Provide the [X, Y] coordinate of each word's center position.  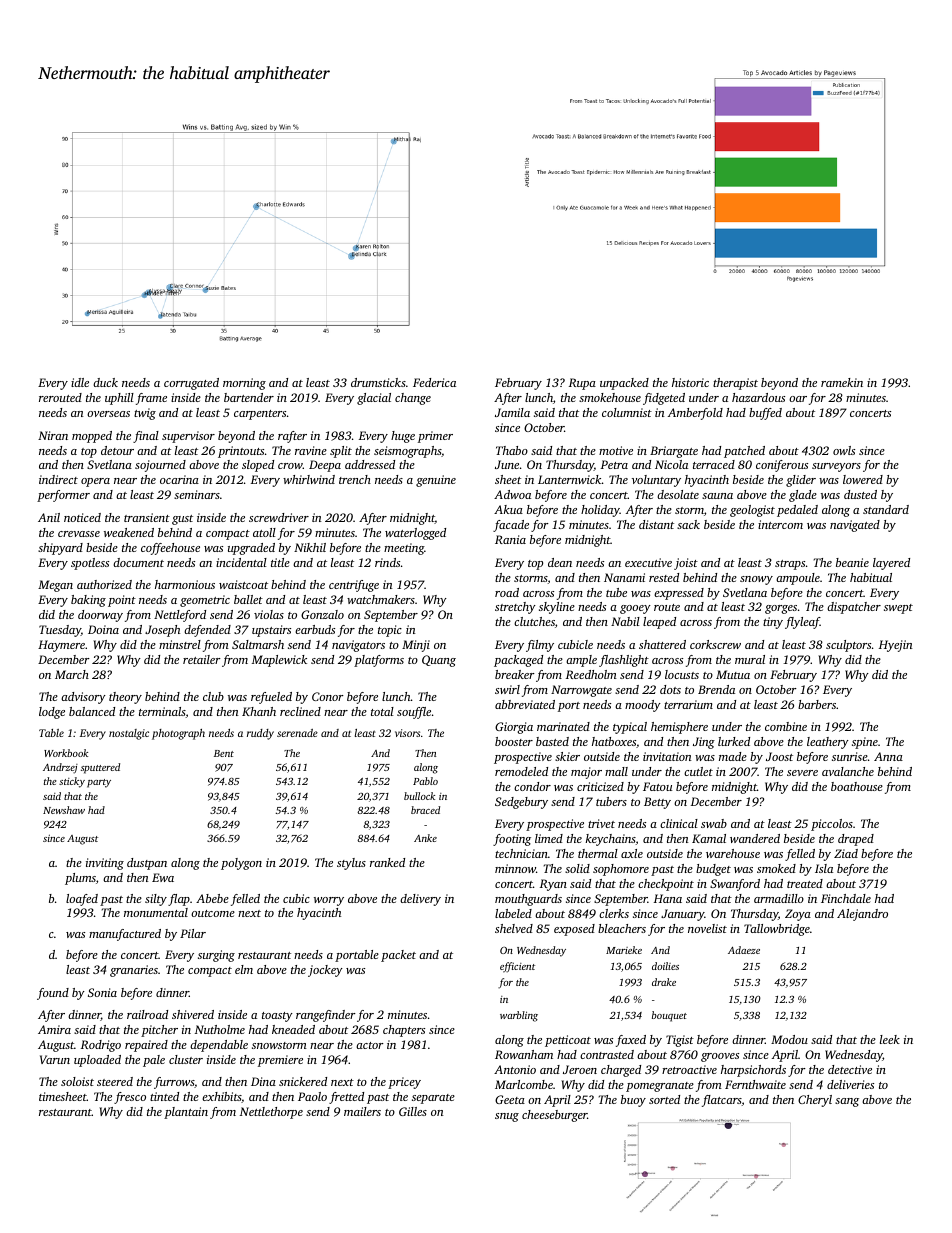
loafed [82, 900]
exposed [574, 930]
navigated [855, 526]
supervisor [188, 437]
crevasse [79, 534]
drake [664, 982]
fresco [130, 1098]
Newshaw [64, 810]
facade [511, 526]
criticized [600, 786]
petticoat [568, 1041]
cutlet [698, 771]
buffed [765, 414]
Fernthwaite [755, 1084]
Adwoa [512, 494]
